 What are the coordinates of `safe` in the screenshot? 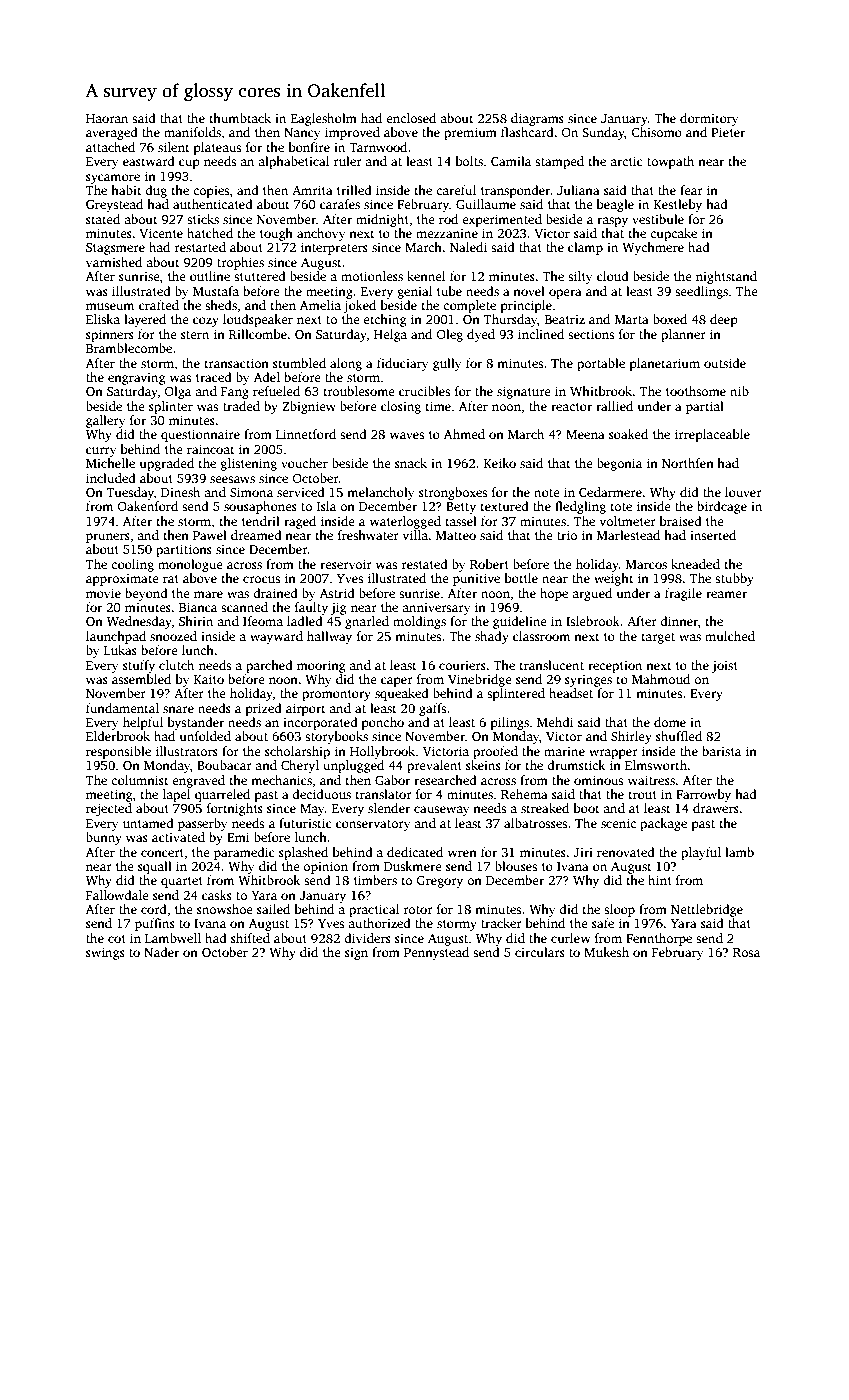 It's located at (603, 923).
